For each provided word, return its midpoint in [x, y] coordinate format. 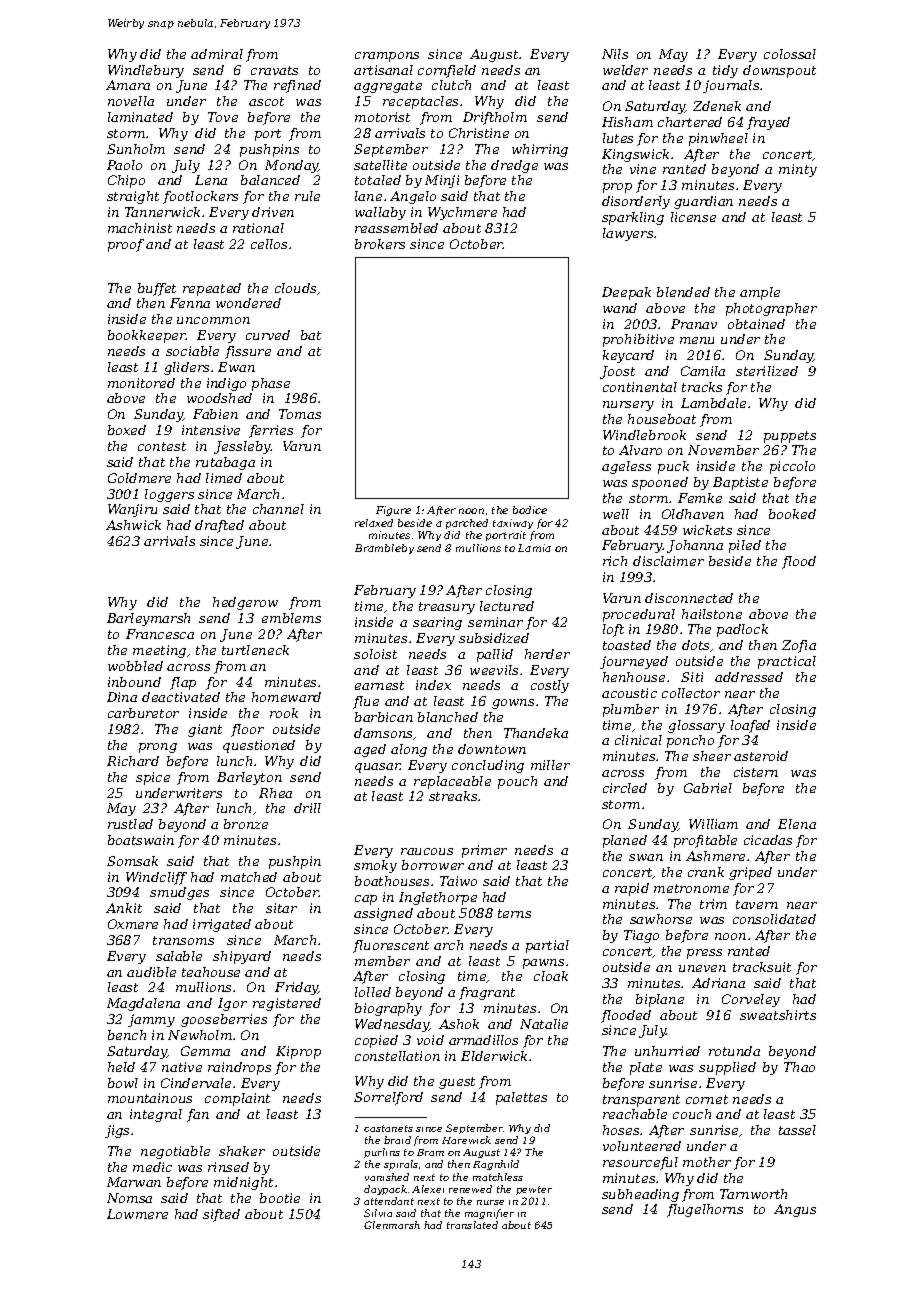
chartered [690, 122]
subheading [640, 1195]
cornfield [447, 71]
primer [484, 851]
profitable [705, 841]
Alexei [428, 1189]
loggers [169, 495]
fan [198, 1115]
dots [695, 645]
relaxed [374, 523]
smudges [179, 893]
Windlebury [146, 71]
